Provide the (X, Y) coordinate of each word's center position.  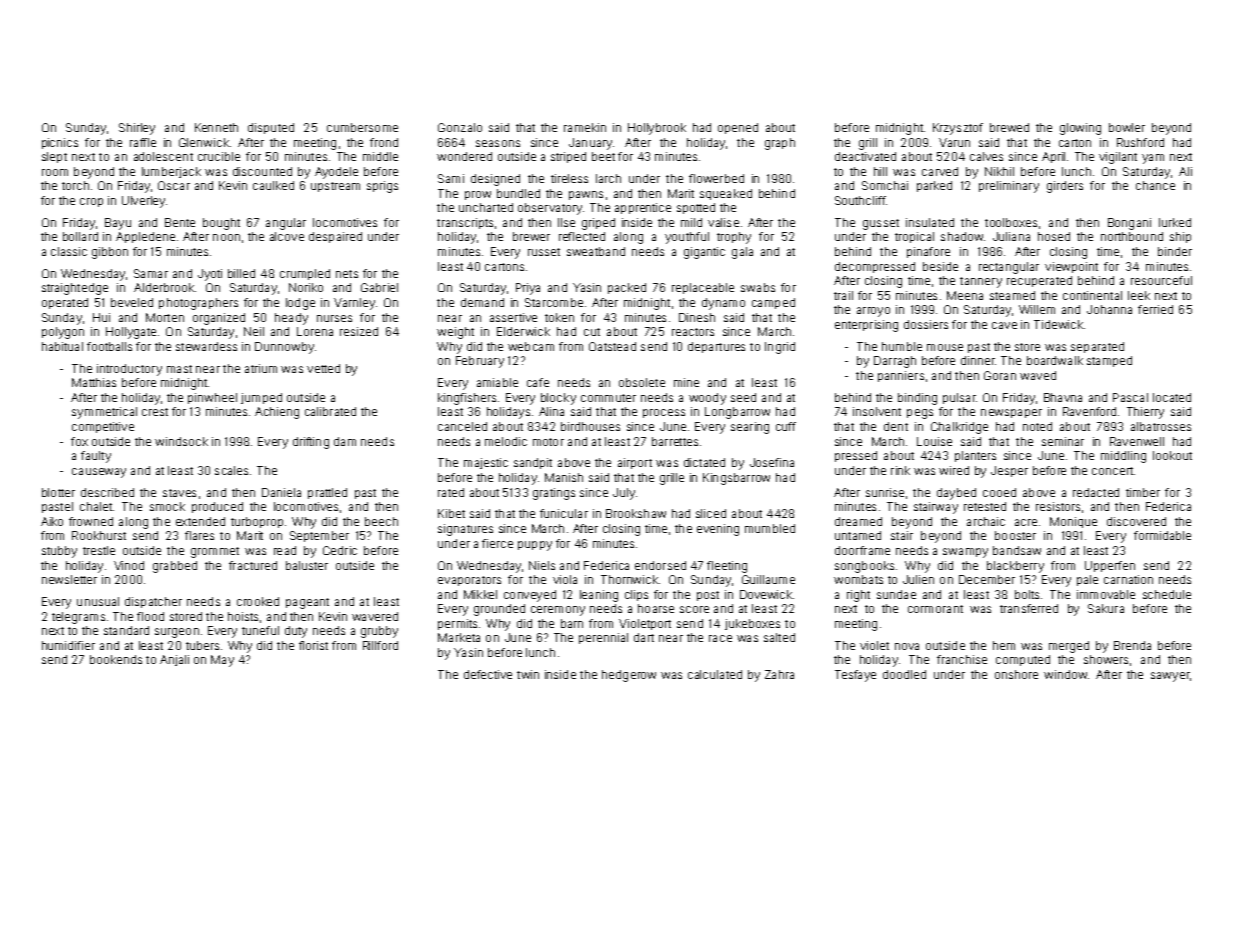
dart (644, 637)
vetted (323, 368)
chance (1155, 185)
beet (603, 156)
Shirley (137, 129)
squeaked (726, 194)
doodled (904, 674)
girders (1065, 187)
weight (455, 333)
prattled (327, 493)
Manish (564, 477)
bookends (116, 659)
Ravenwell (1137, 441)
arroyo (873, 312)
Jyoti (210, 275)
